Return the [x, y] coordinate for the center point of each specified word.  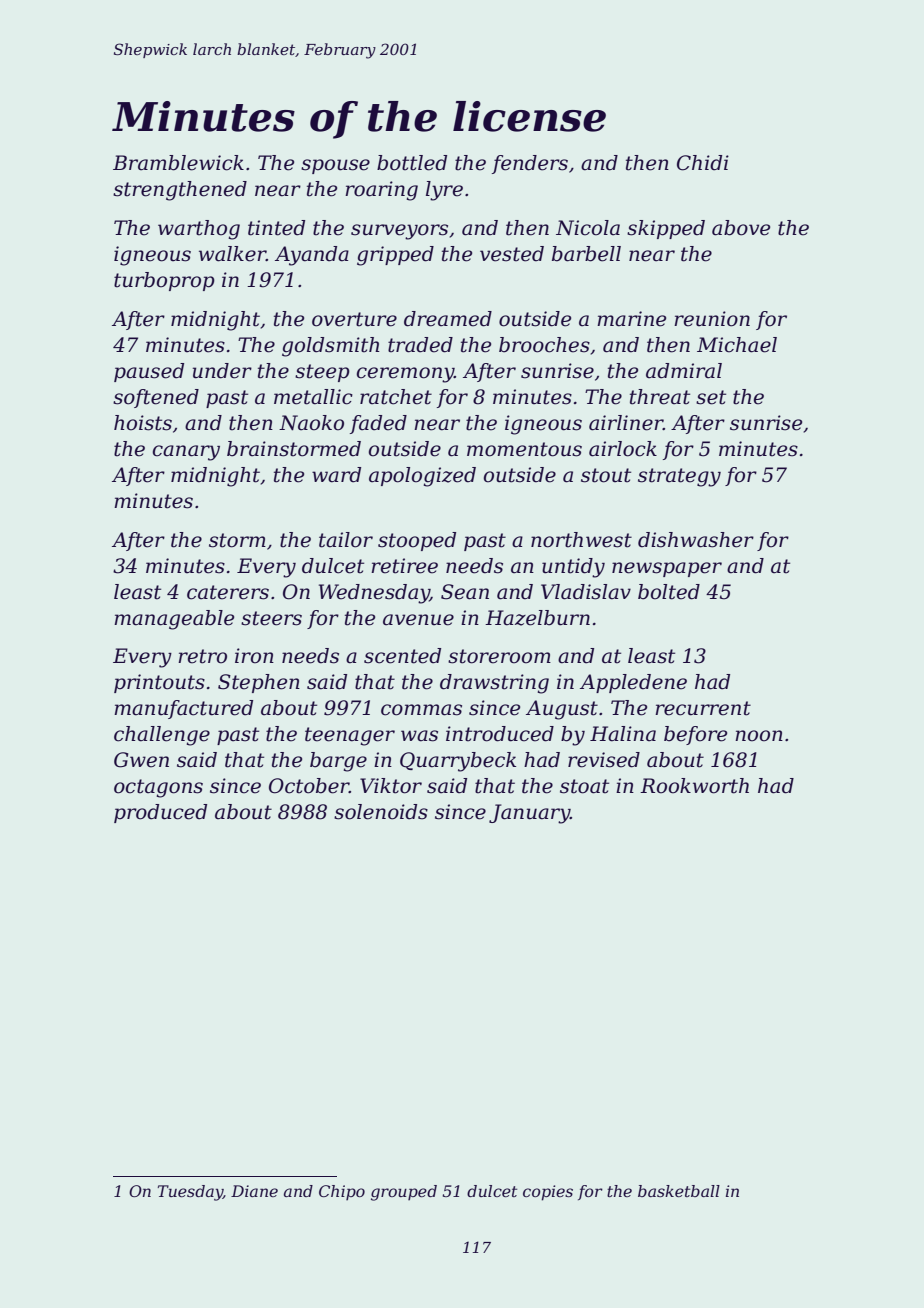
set [711, 397]
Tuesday [190, 1193]
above [741, 228]
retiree [404, 566]
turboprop [164, 281]
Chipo [342, 1193]
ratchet [396, 397]
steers [271, 618]
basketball [679, 1191]
